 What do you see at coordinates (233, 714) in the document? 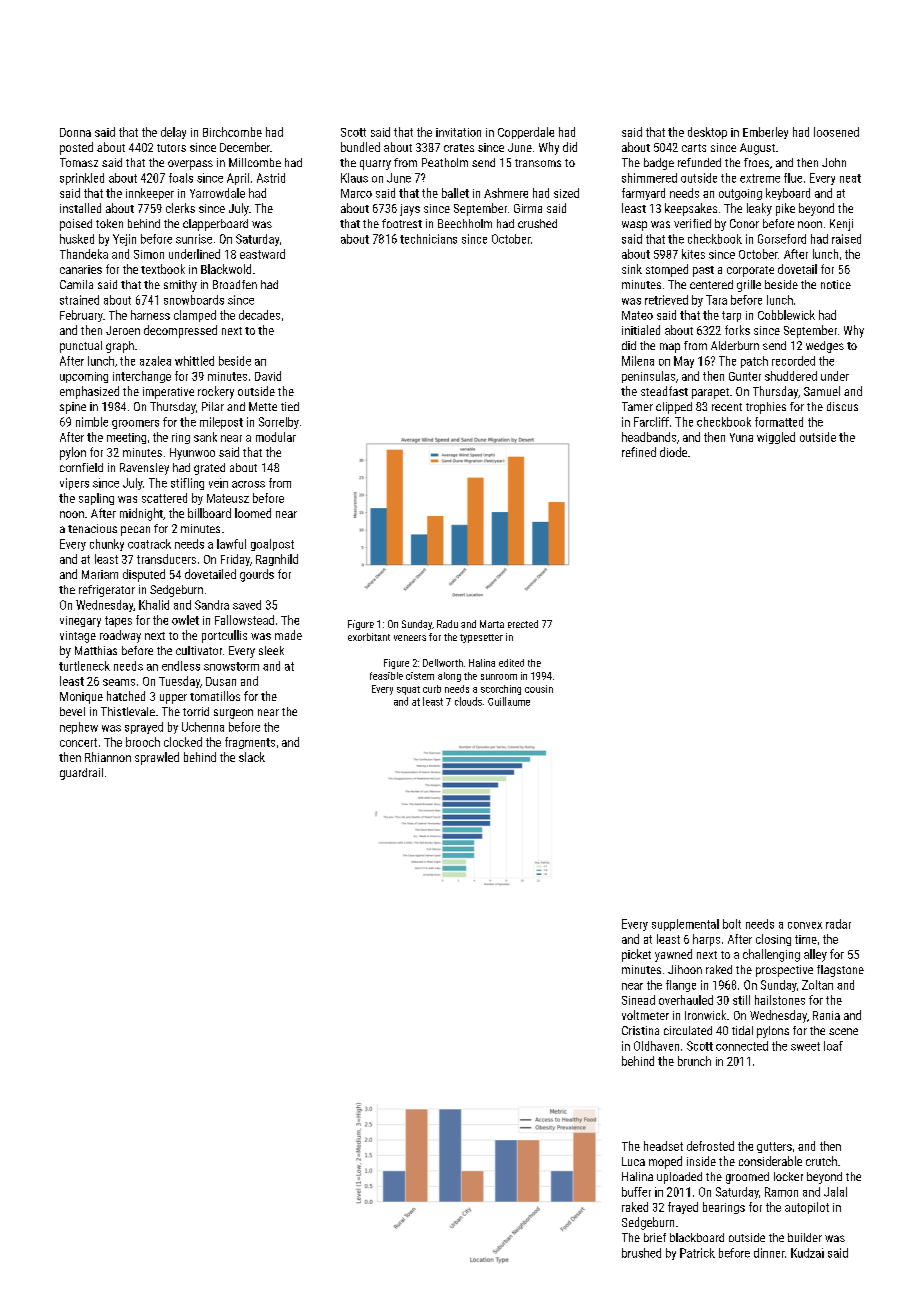
I see `surgeon` at bounding box center [233, 714].
